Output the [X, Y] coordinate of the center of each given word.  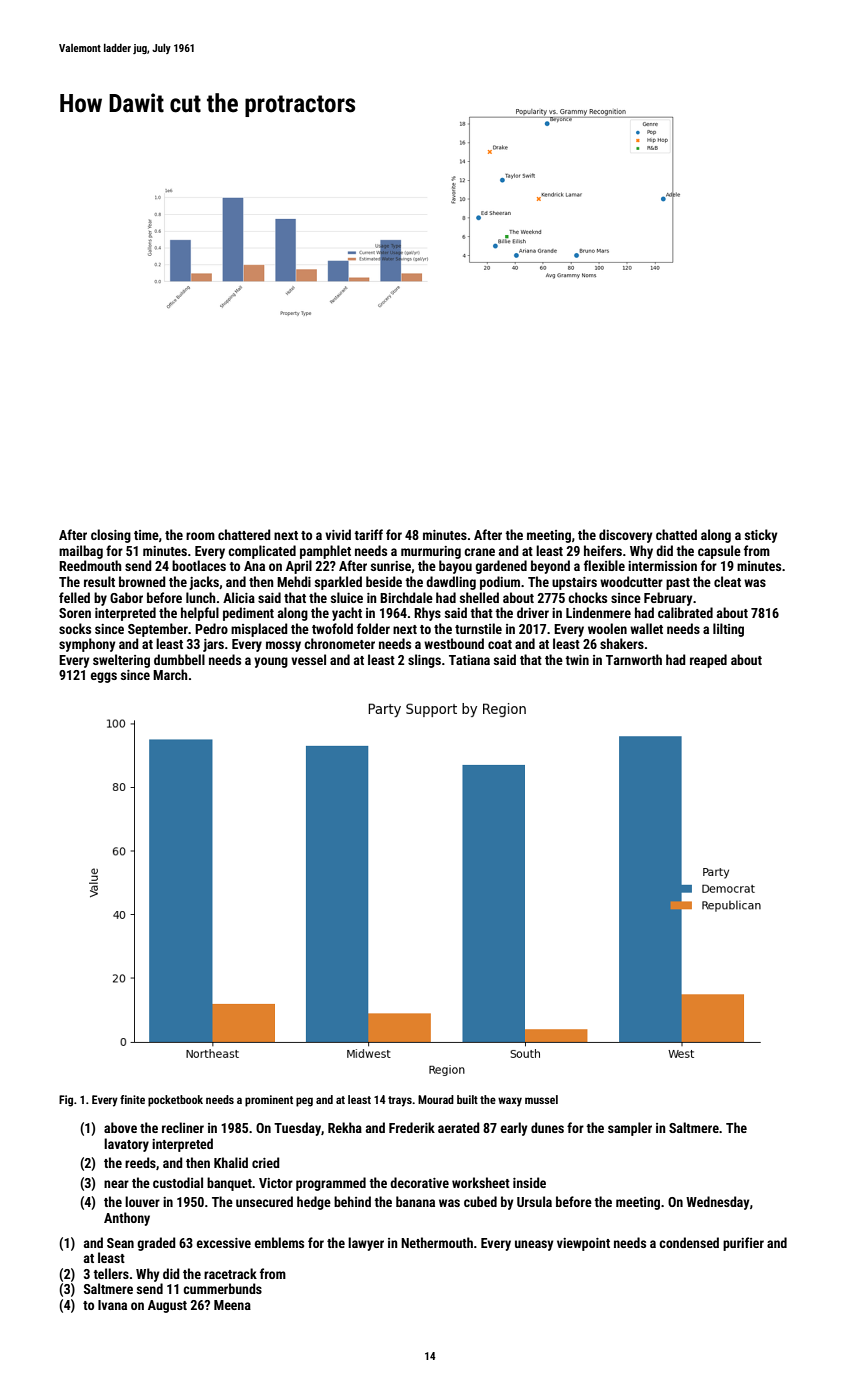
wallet [646, 628]
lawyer [366, 1244]
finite [132, 1099]
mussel [541, 1099]
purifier [743, 1244]
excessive [224, 1243]
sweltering [121, 661]
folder [373, 628]
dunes [547, 1127]
